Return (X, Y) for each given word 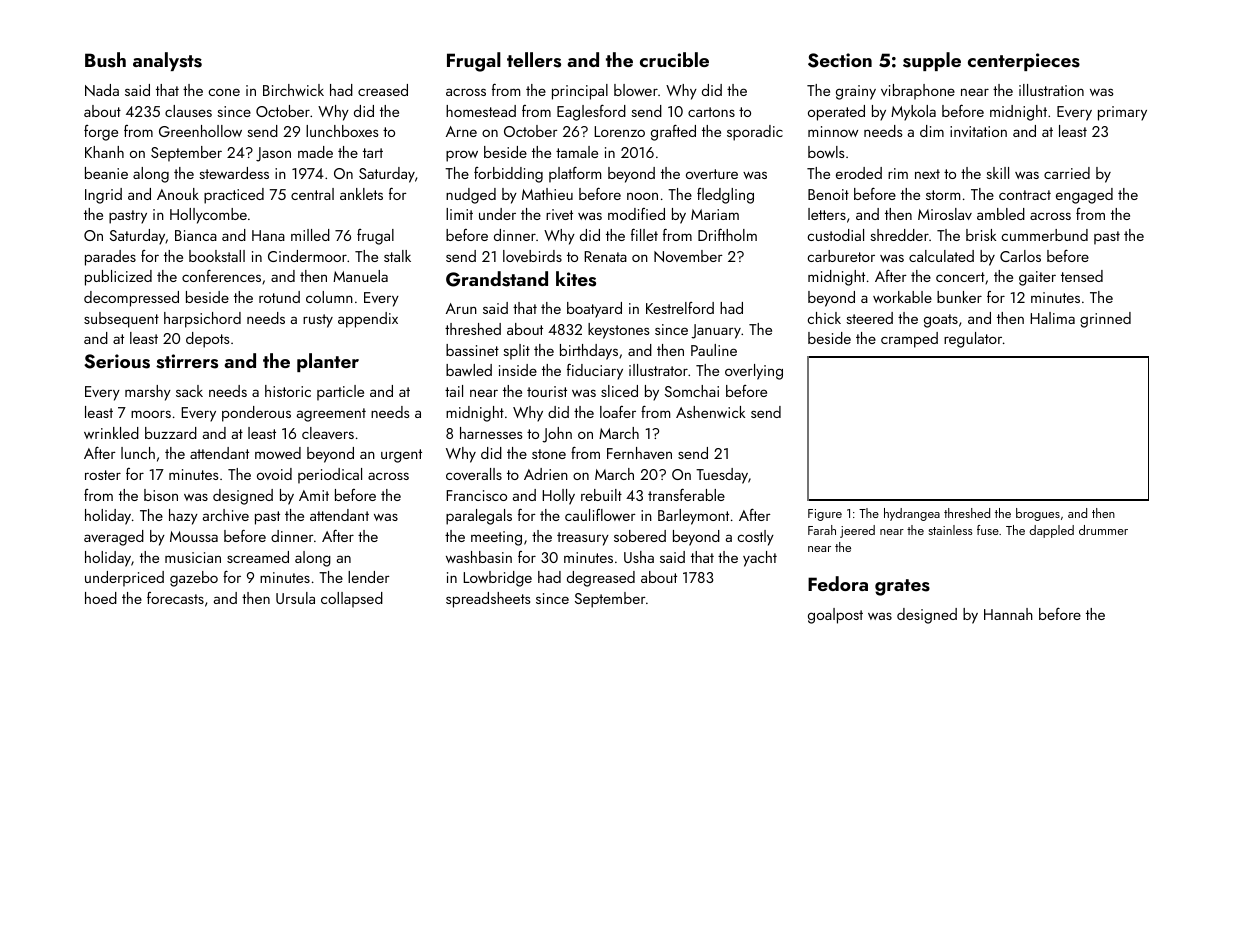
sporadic (755, 133)
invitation (978, 131)
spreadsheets (488, 600)
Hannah (1008, 614)
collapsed (352, 600)
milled (310, 235)
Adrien (546, 474)
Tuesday (722, 476)
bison (161, 495)
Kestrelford (680, 308)
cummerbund (1044, 235)
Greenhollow (200, 131)
